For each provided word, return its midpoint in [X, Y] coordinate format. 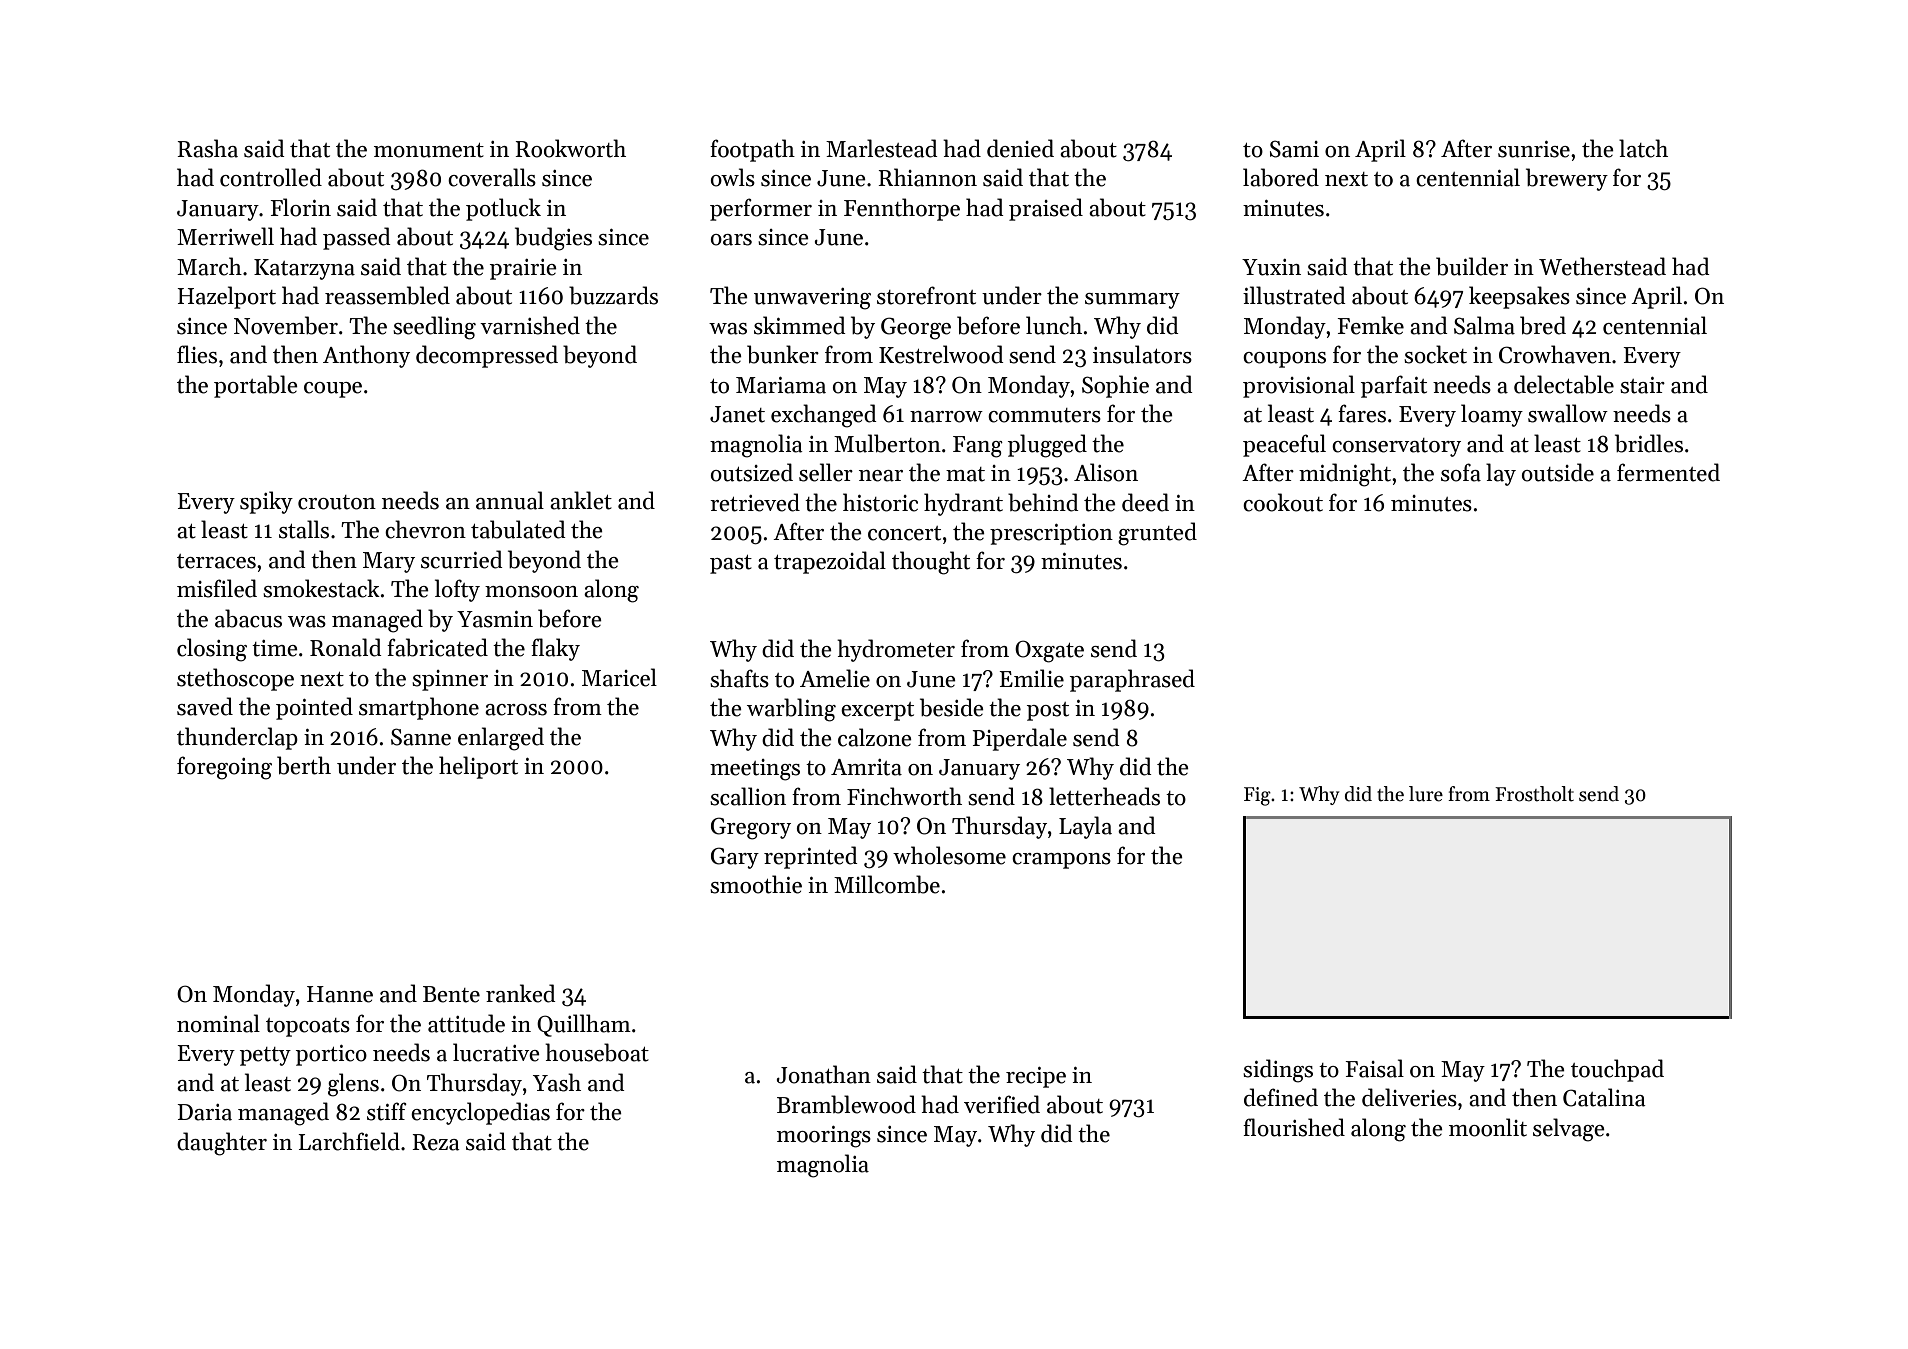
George [916, 328]
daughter [222, 1144]
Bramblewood [846, 1104]
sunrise [1534, 149]
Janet [737, 414]
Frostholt [1534, 794]
